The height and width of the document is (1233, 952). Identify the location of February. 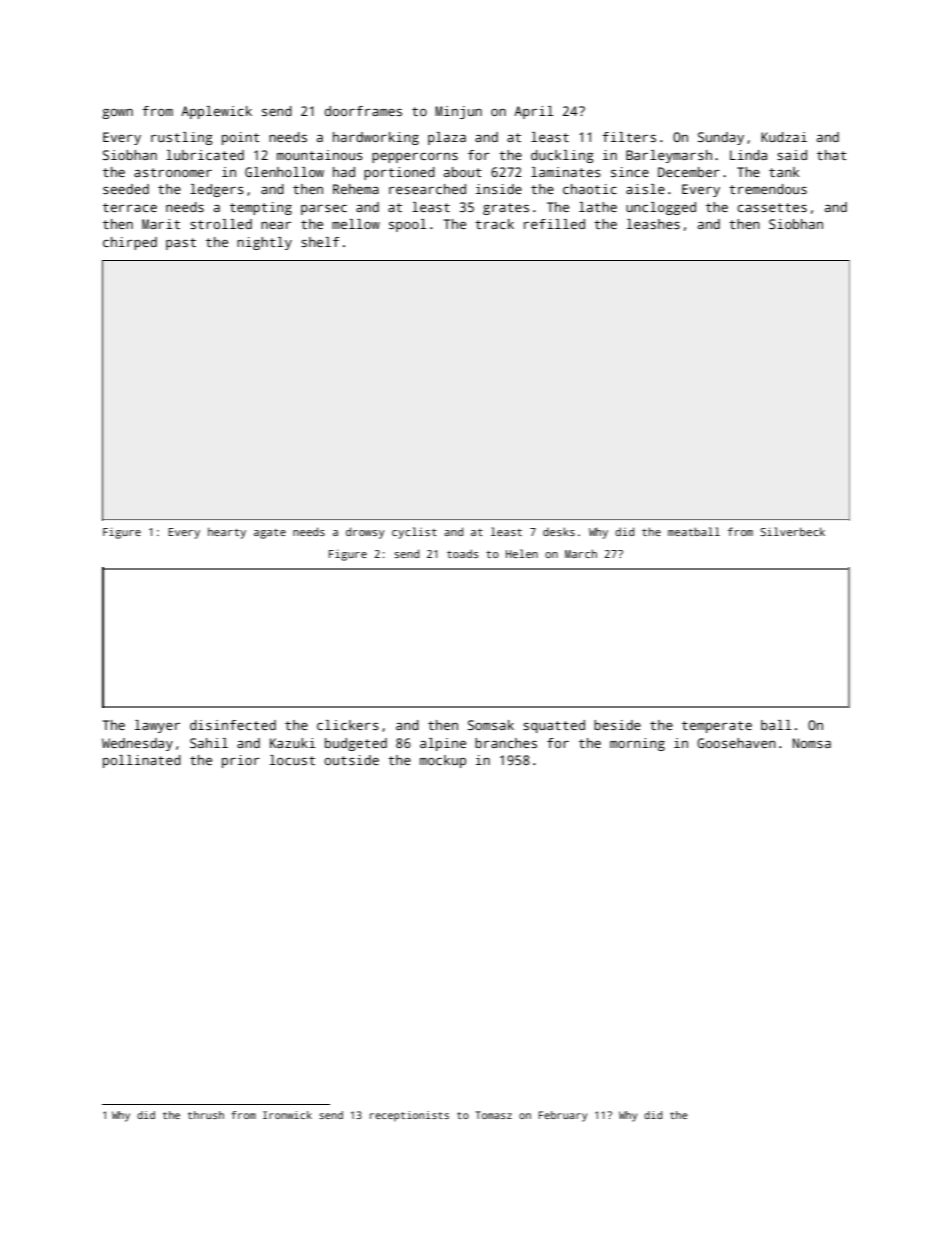
(563, 1116).
